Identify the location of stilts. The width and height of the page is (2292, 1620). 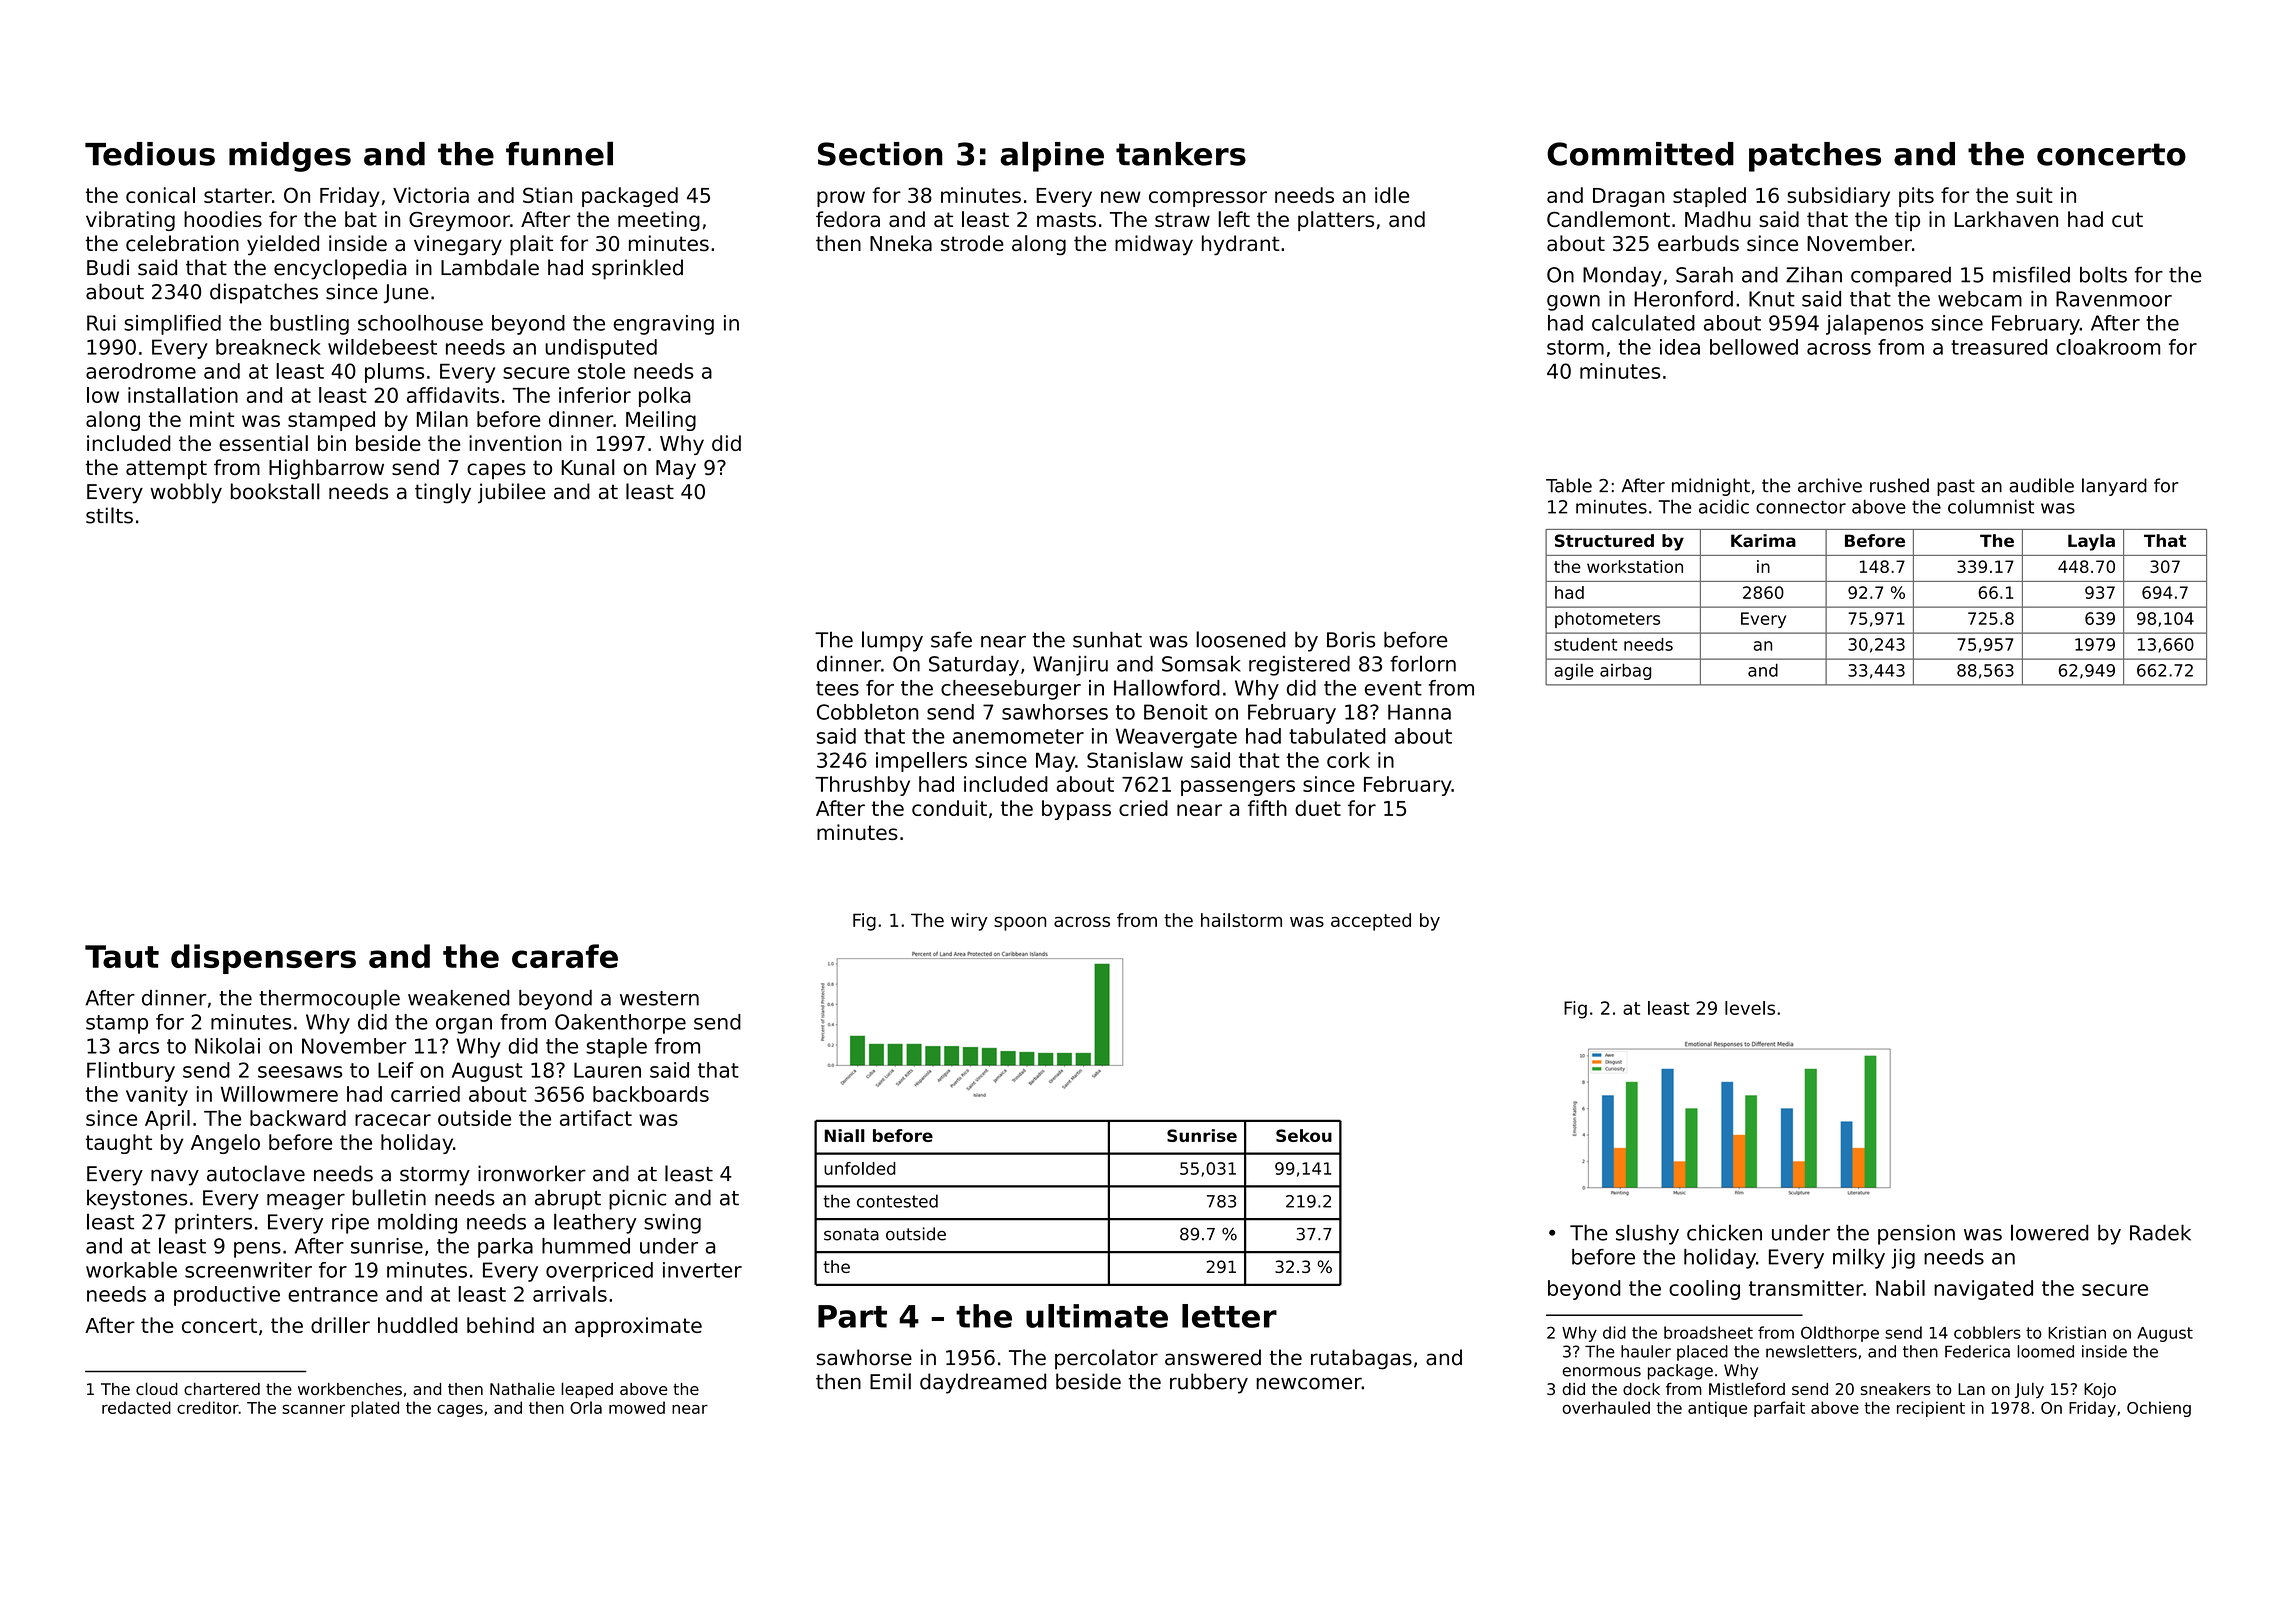
(109, 515).
